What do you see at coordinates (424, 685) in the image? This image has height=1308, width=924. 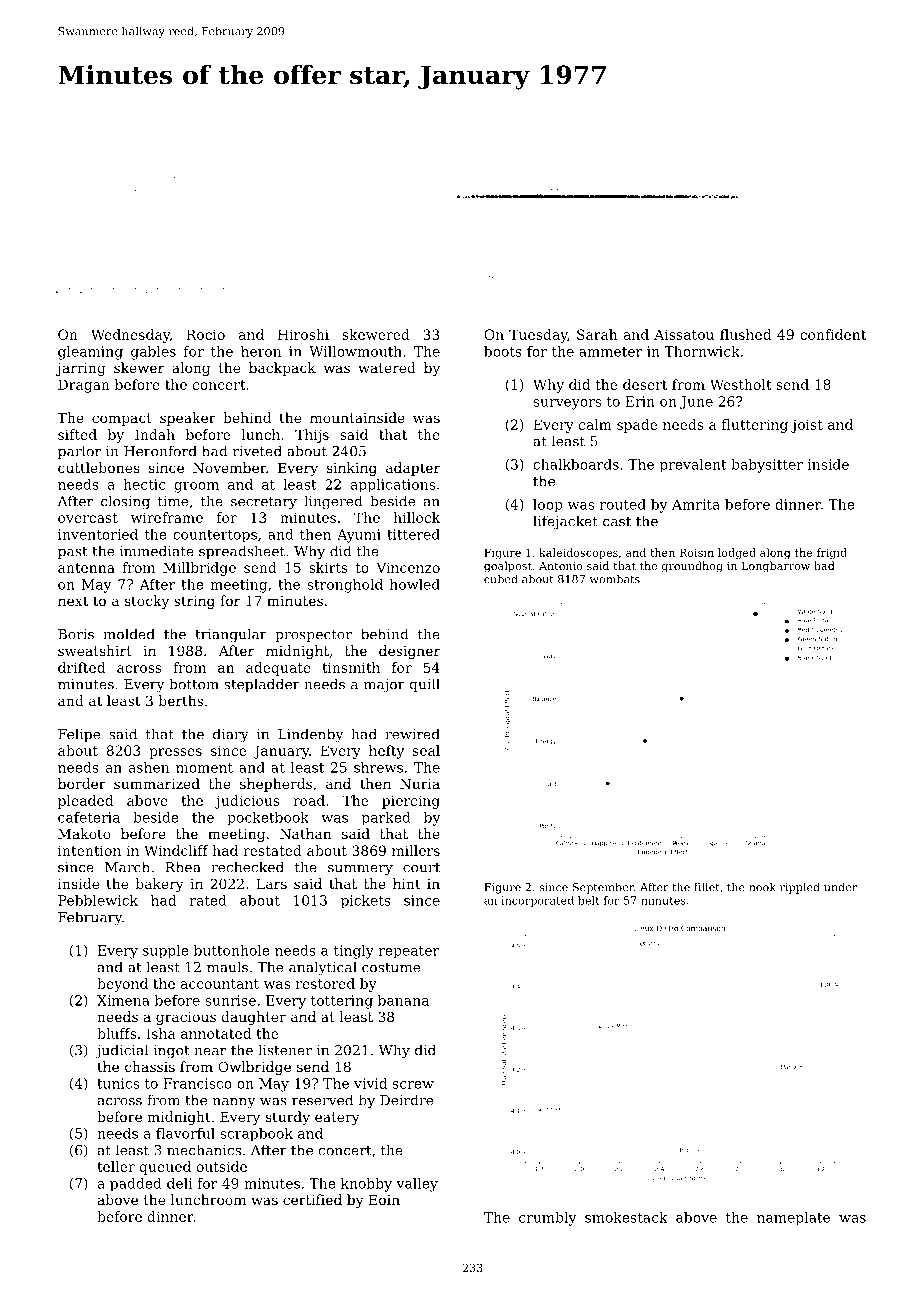 I see `quill` at bounding box center [424, 685].
